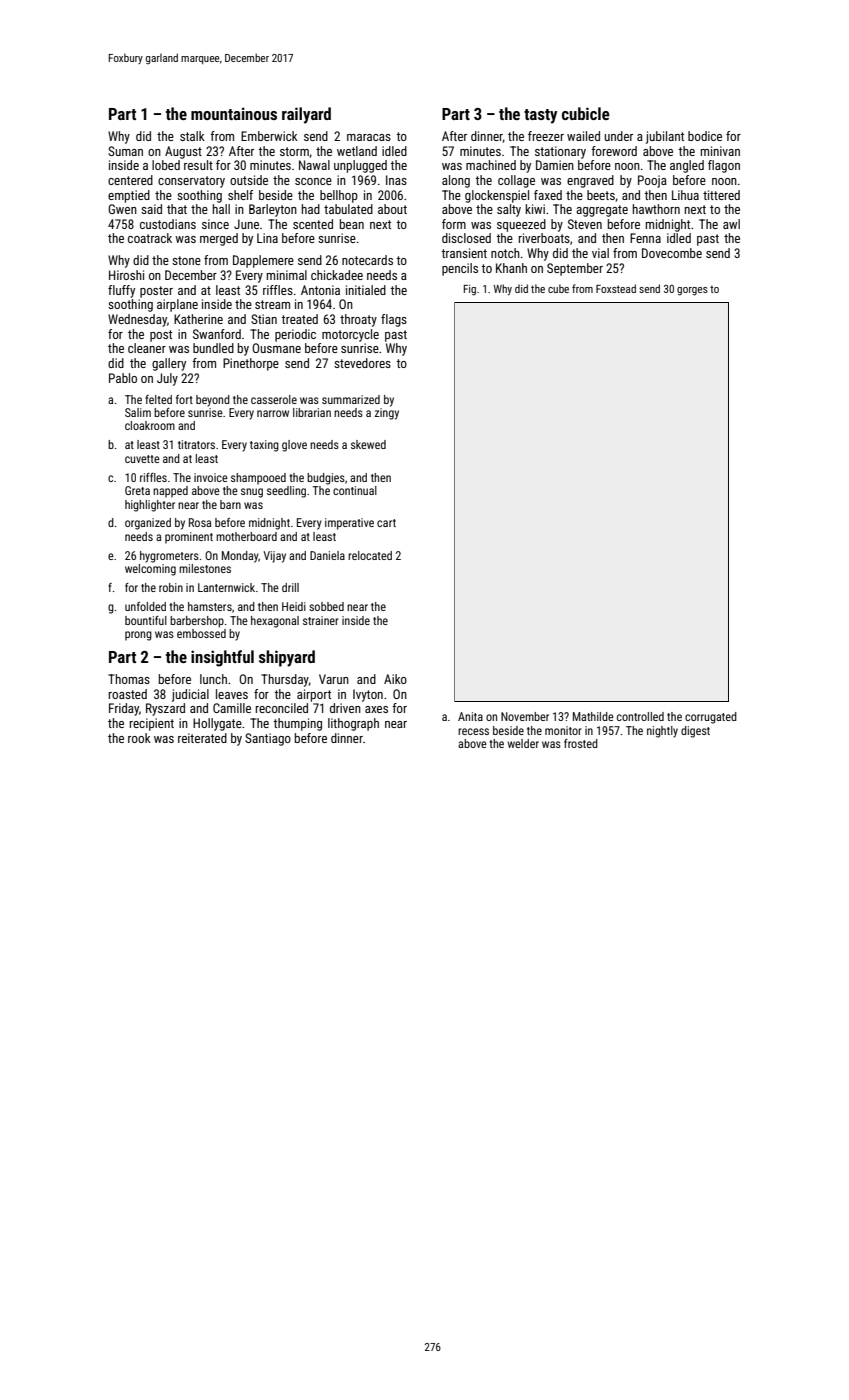  What do you see at coordinates (273, 210) in the screenshot?
I see `Barleyton` at bounding box center [273, 210].
